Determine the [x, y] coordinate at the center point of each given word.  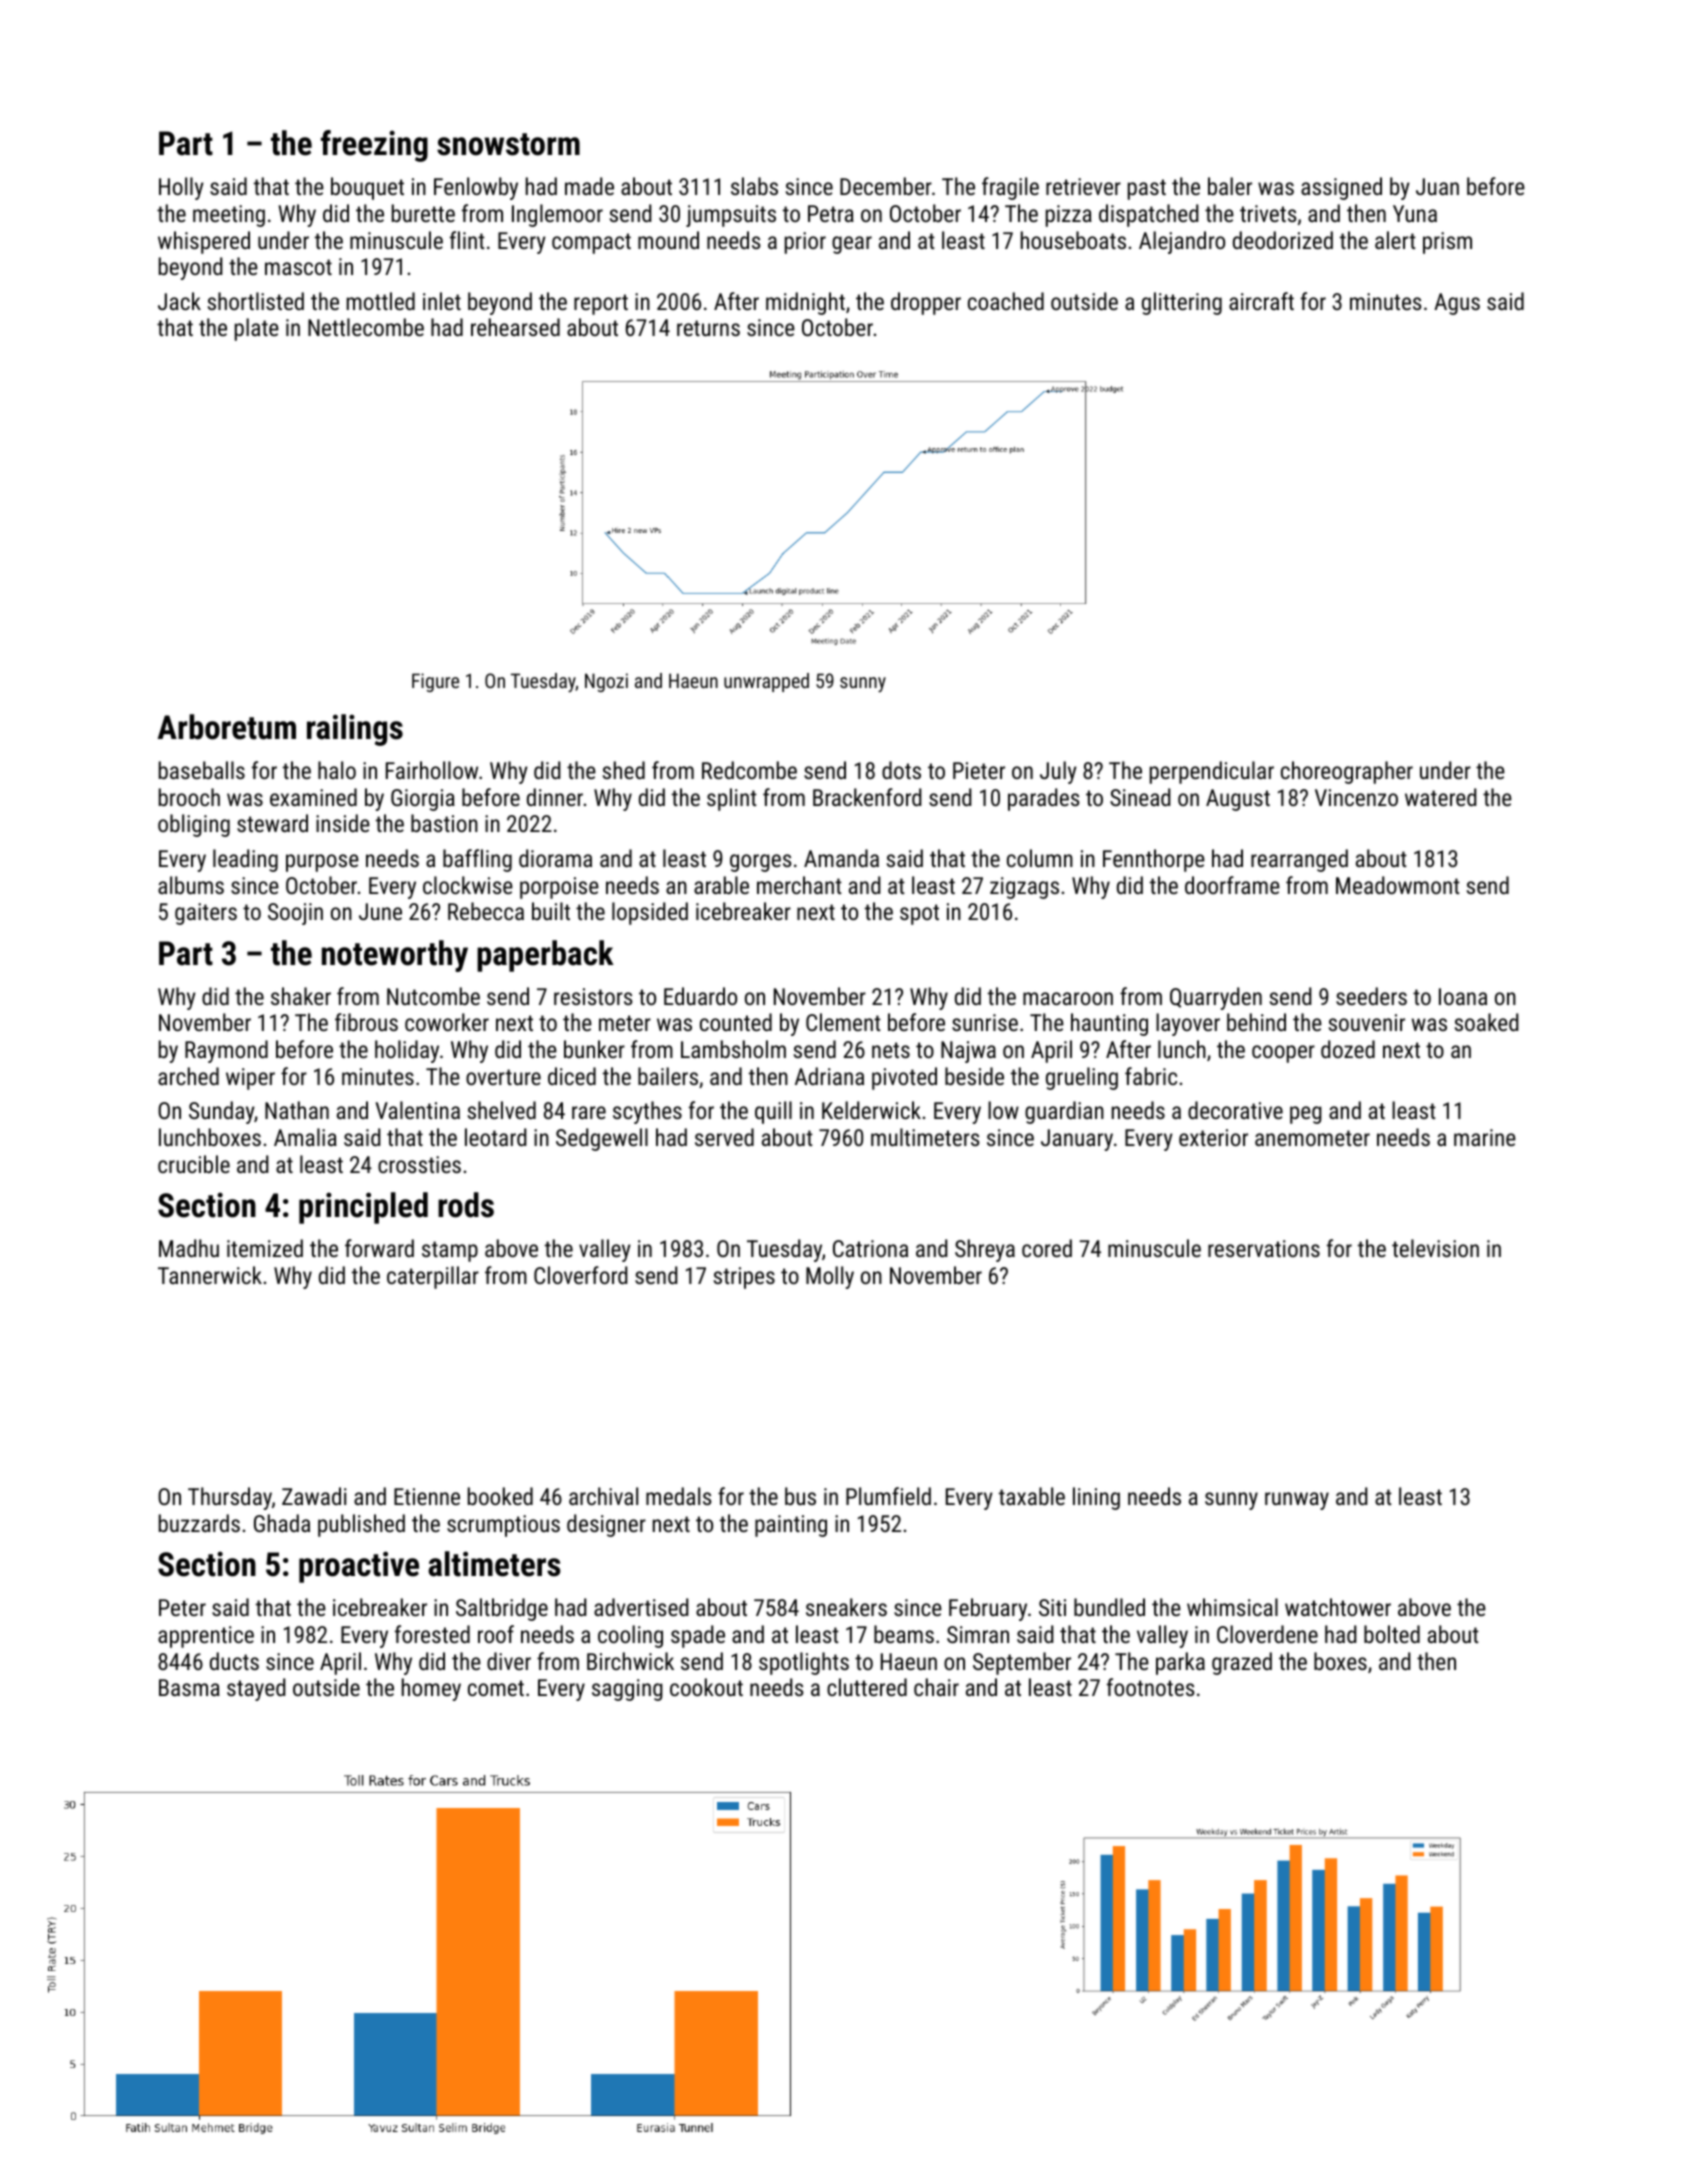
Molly [830, 1277]
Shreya [985, 1250]
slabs [754, 186]
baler [1230, 186]
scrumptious [503, 1526]
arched [188, 1076]
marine [1485, 1137]
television [1435, 1248]
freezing [374, 146]
